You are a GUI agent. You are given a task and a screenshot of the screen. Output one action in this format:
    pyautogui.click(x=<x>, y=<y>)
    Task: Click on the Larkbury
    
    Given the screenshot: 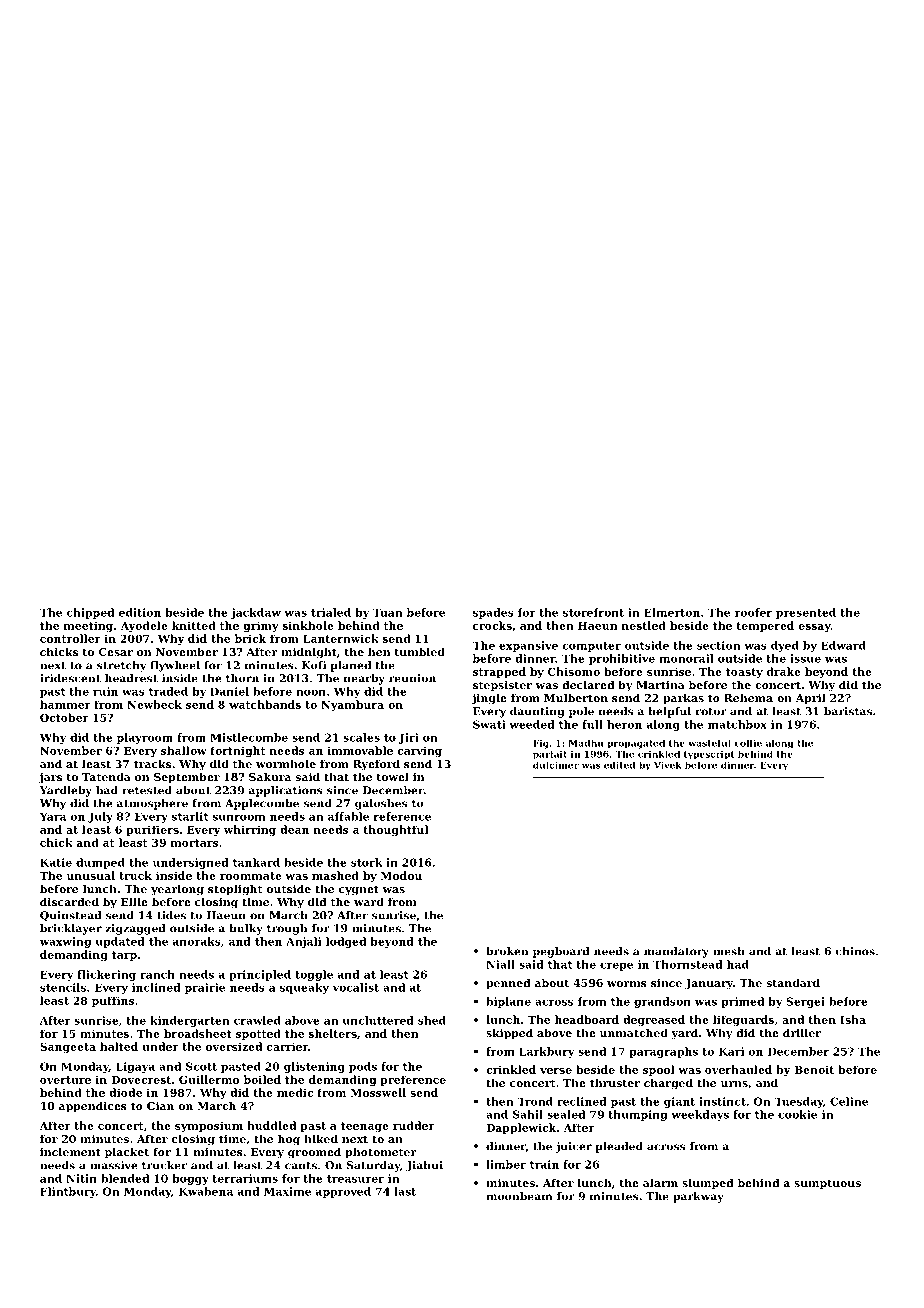 What is the action you would take?
    pyautogui.click(x=547, y=1052)
